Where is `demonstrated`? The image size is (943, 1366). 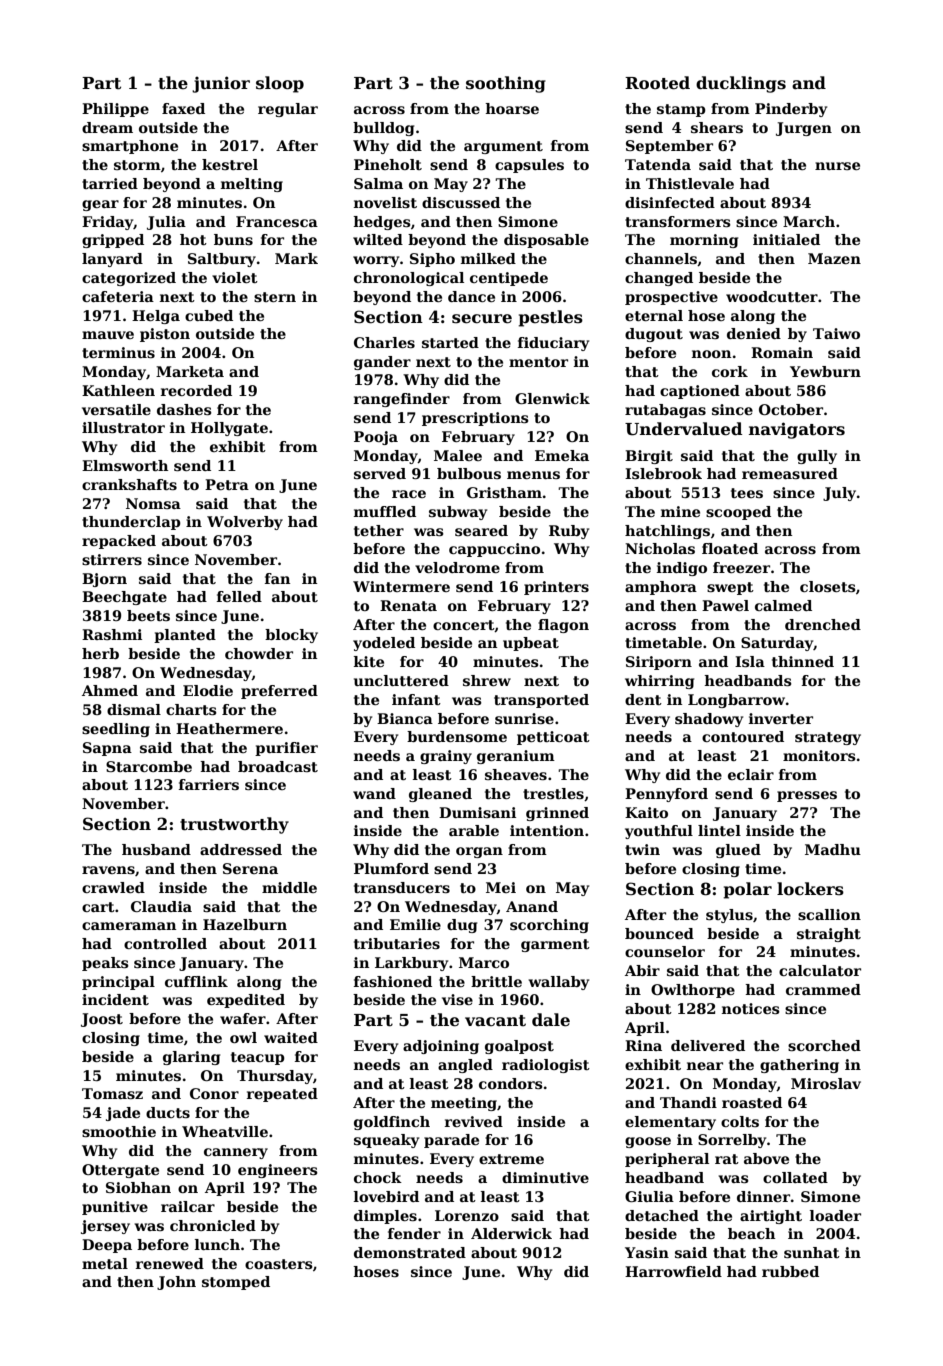
demonstrated is located at coordinates (410, 1252).
